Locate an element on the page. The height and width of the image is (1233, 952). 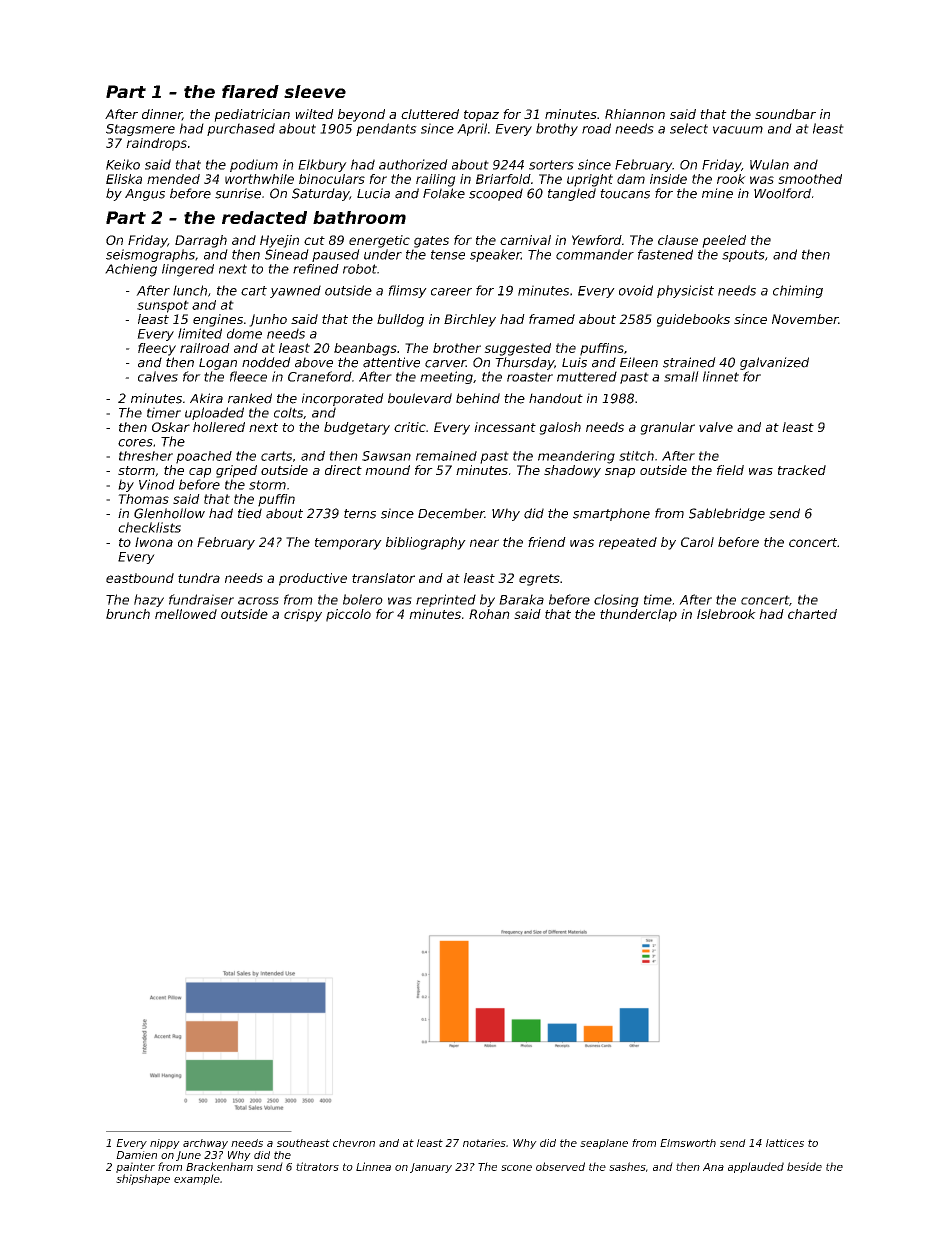
crispy is located at coordinates (303, 615).
